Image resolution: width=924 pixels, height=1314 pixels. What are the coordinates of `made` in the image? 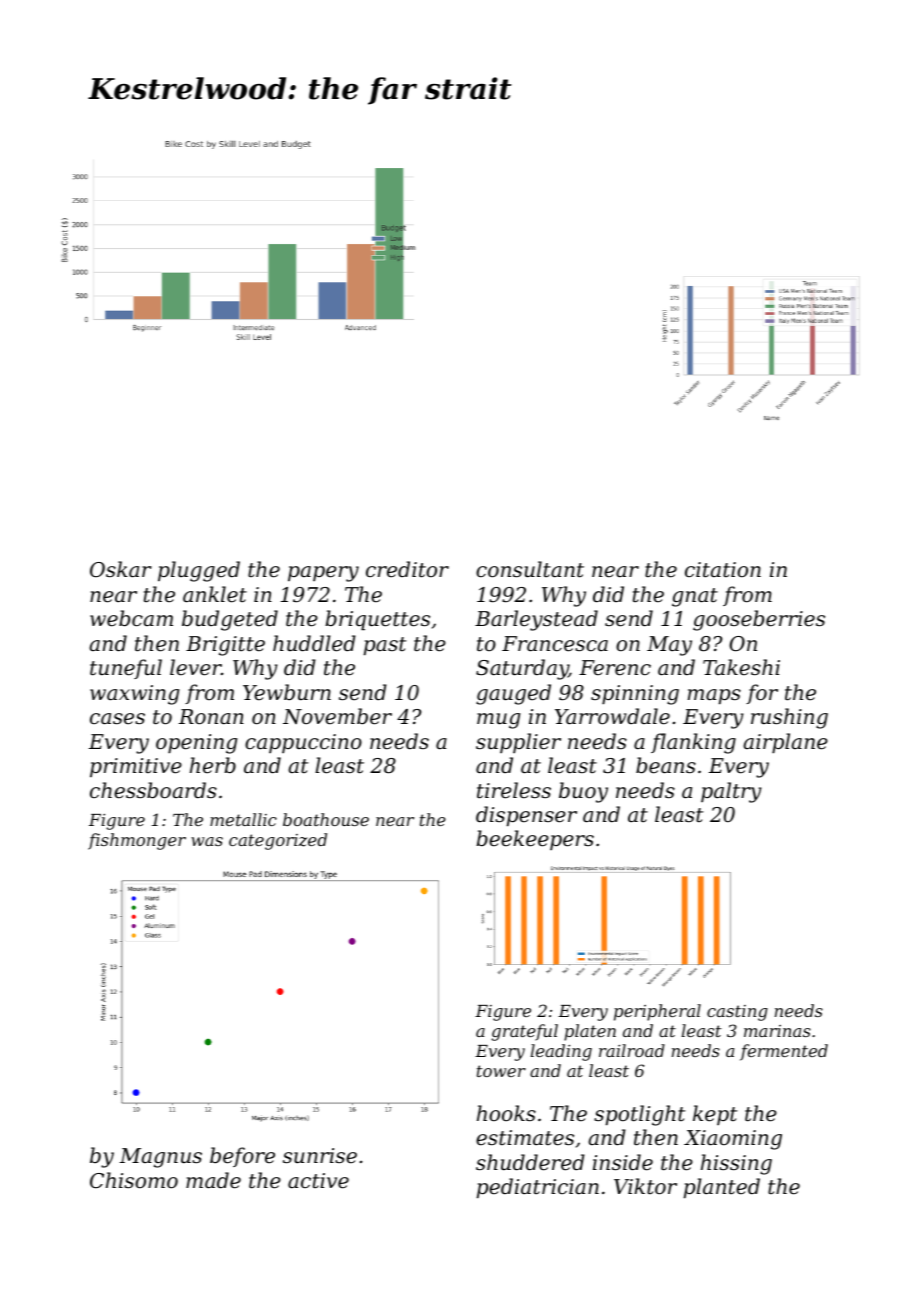 It's located at (213, 1180).
